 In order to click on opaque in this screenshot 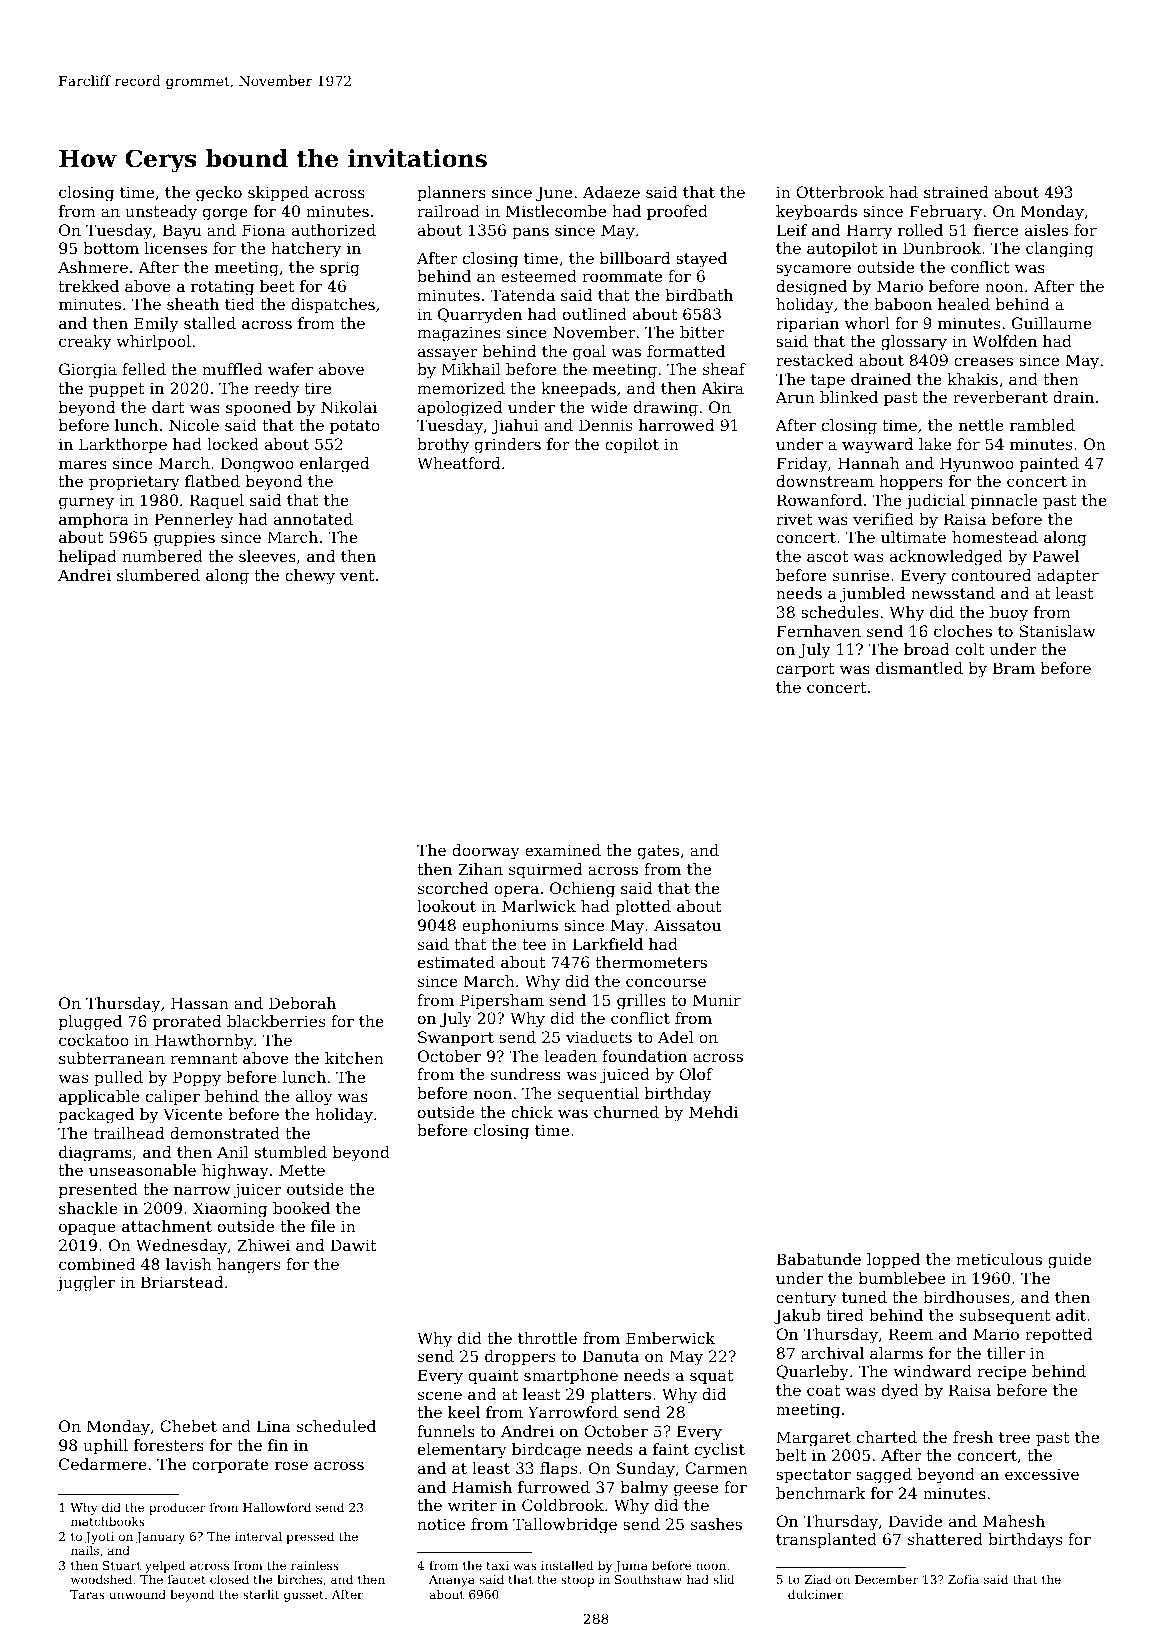, I will do `click(87, 1229)`.
